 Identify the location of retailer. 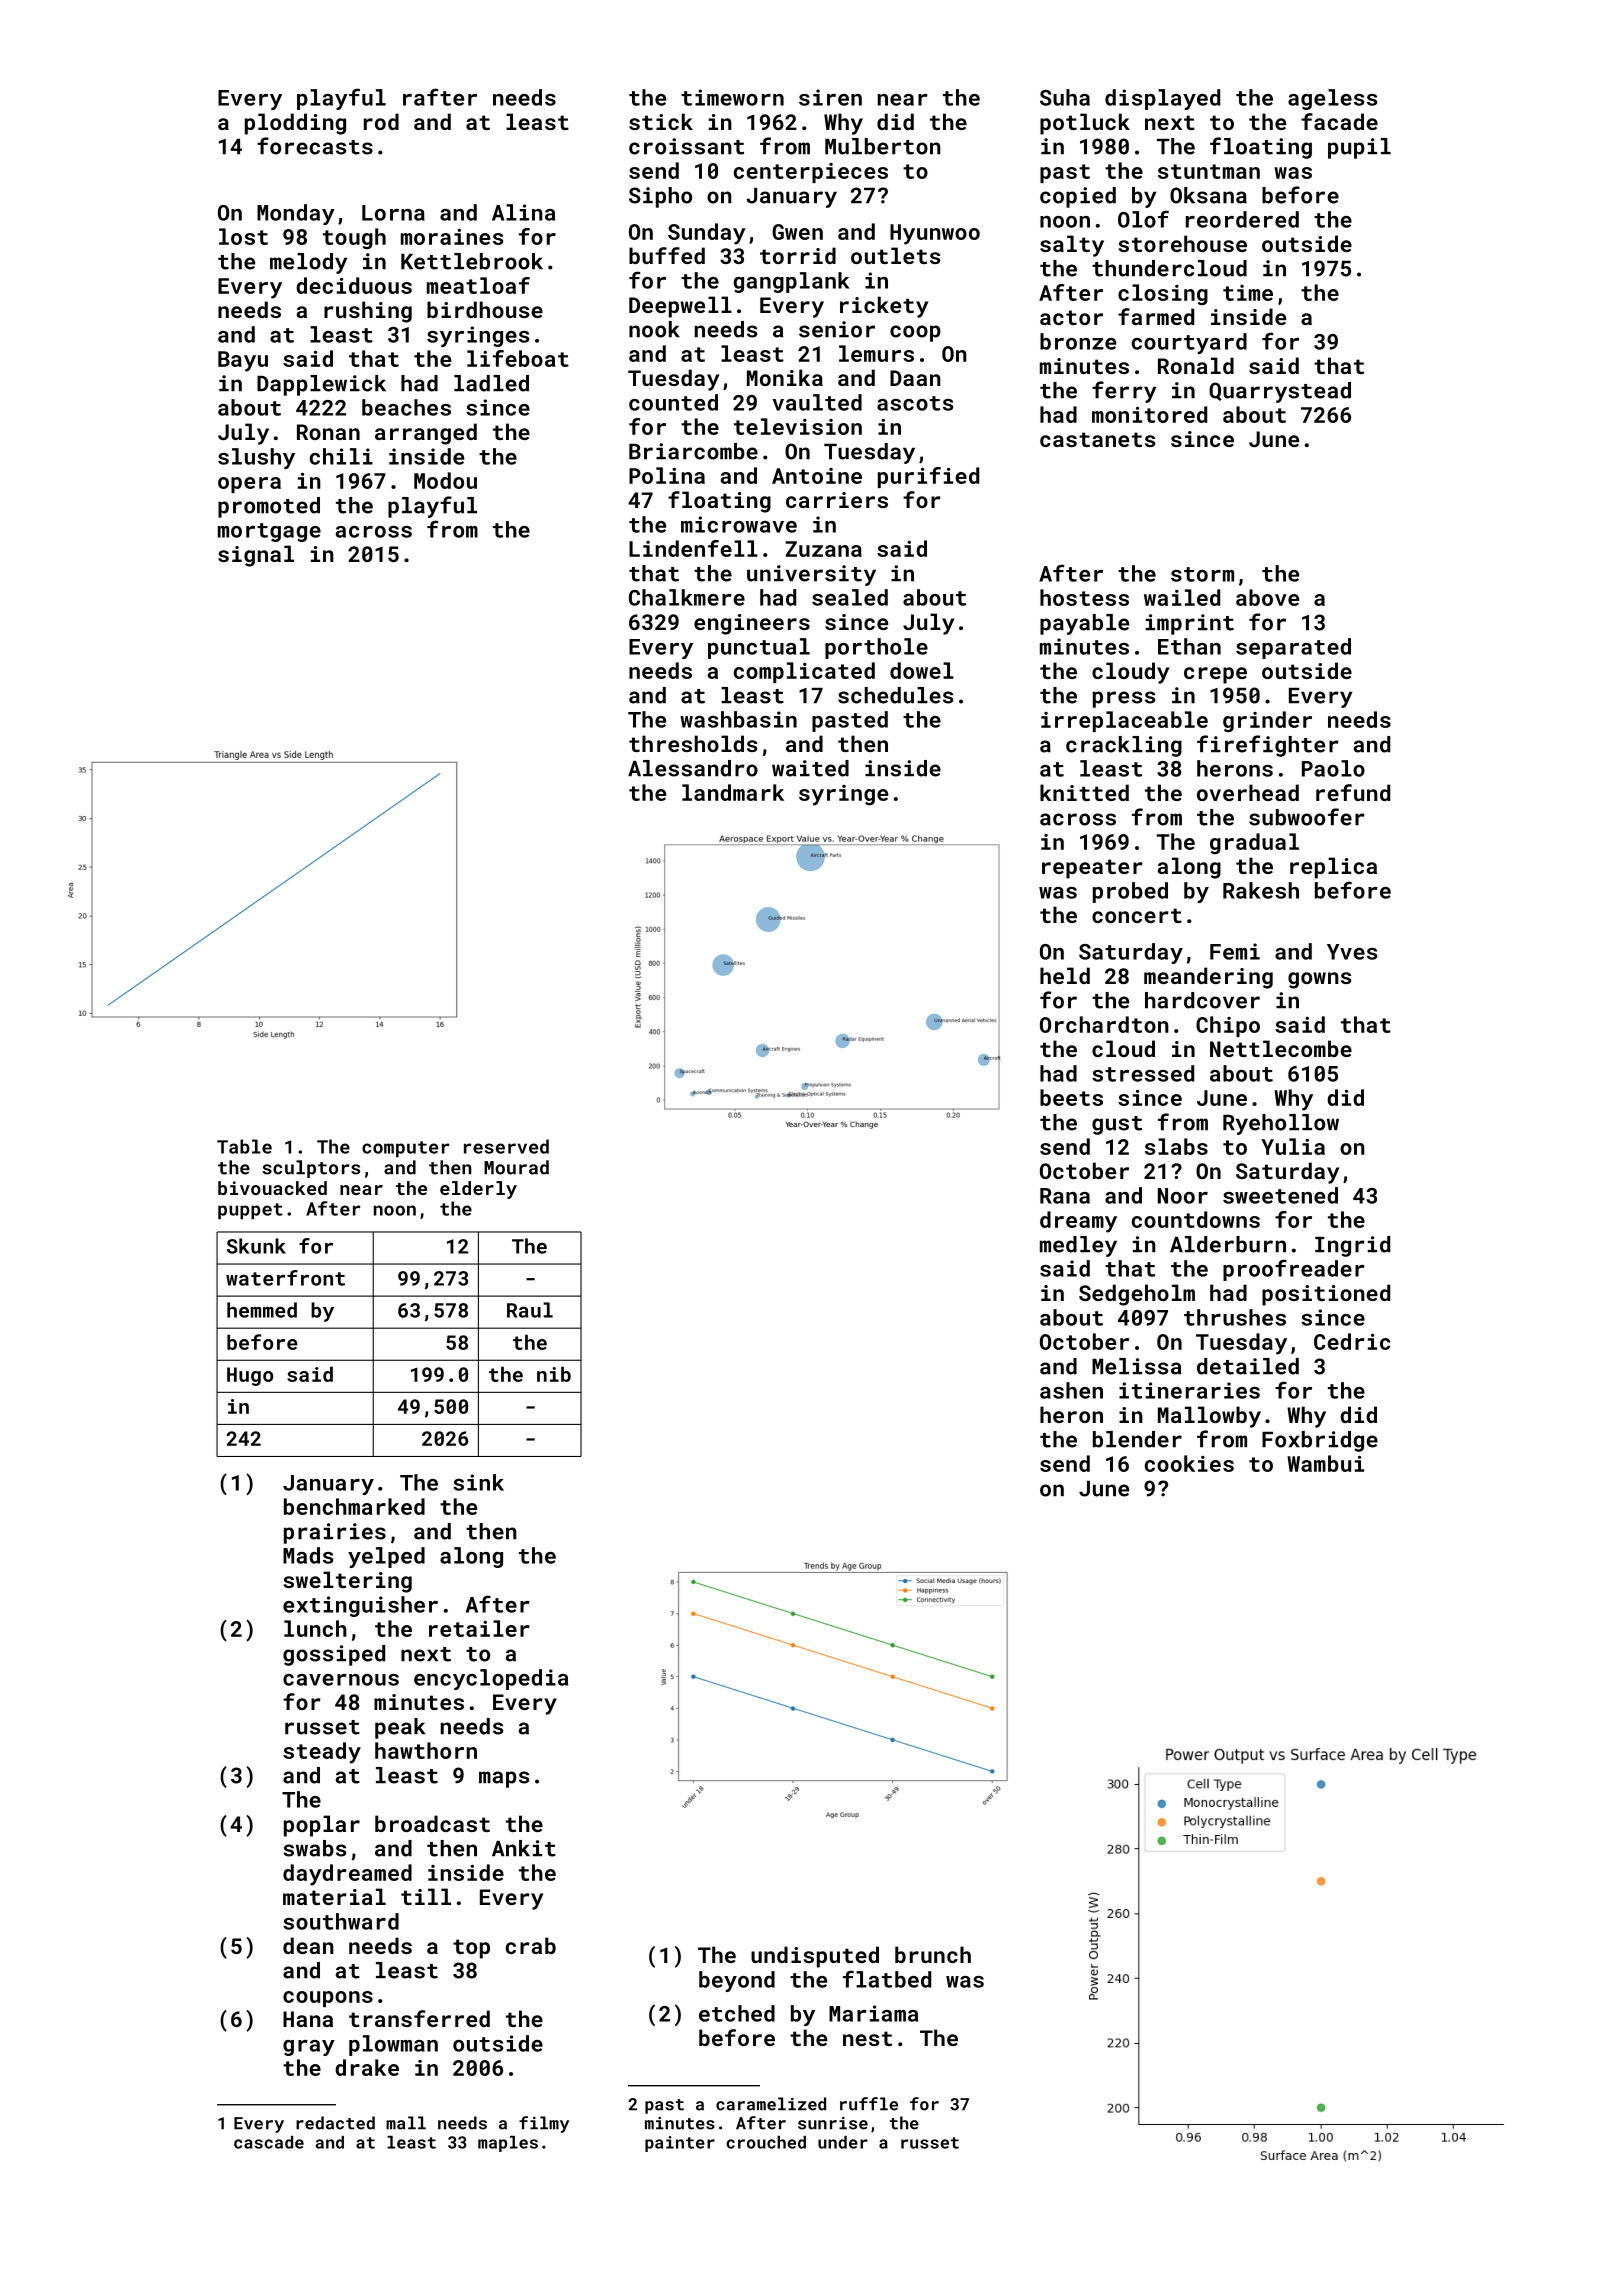
(479, 1628).
